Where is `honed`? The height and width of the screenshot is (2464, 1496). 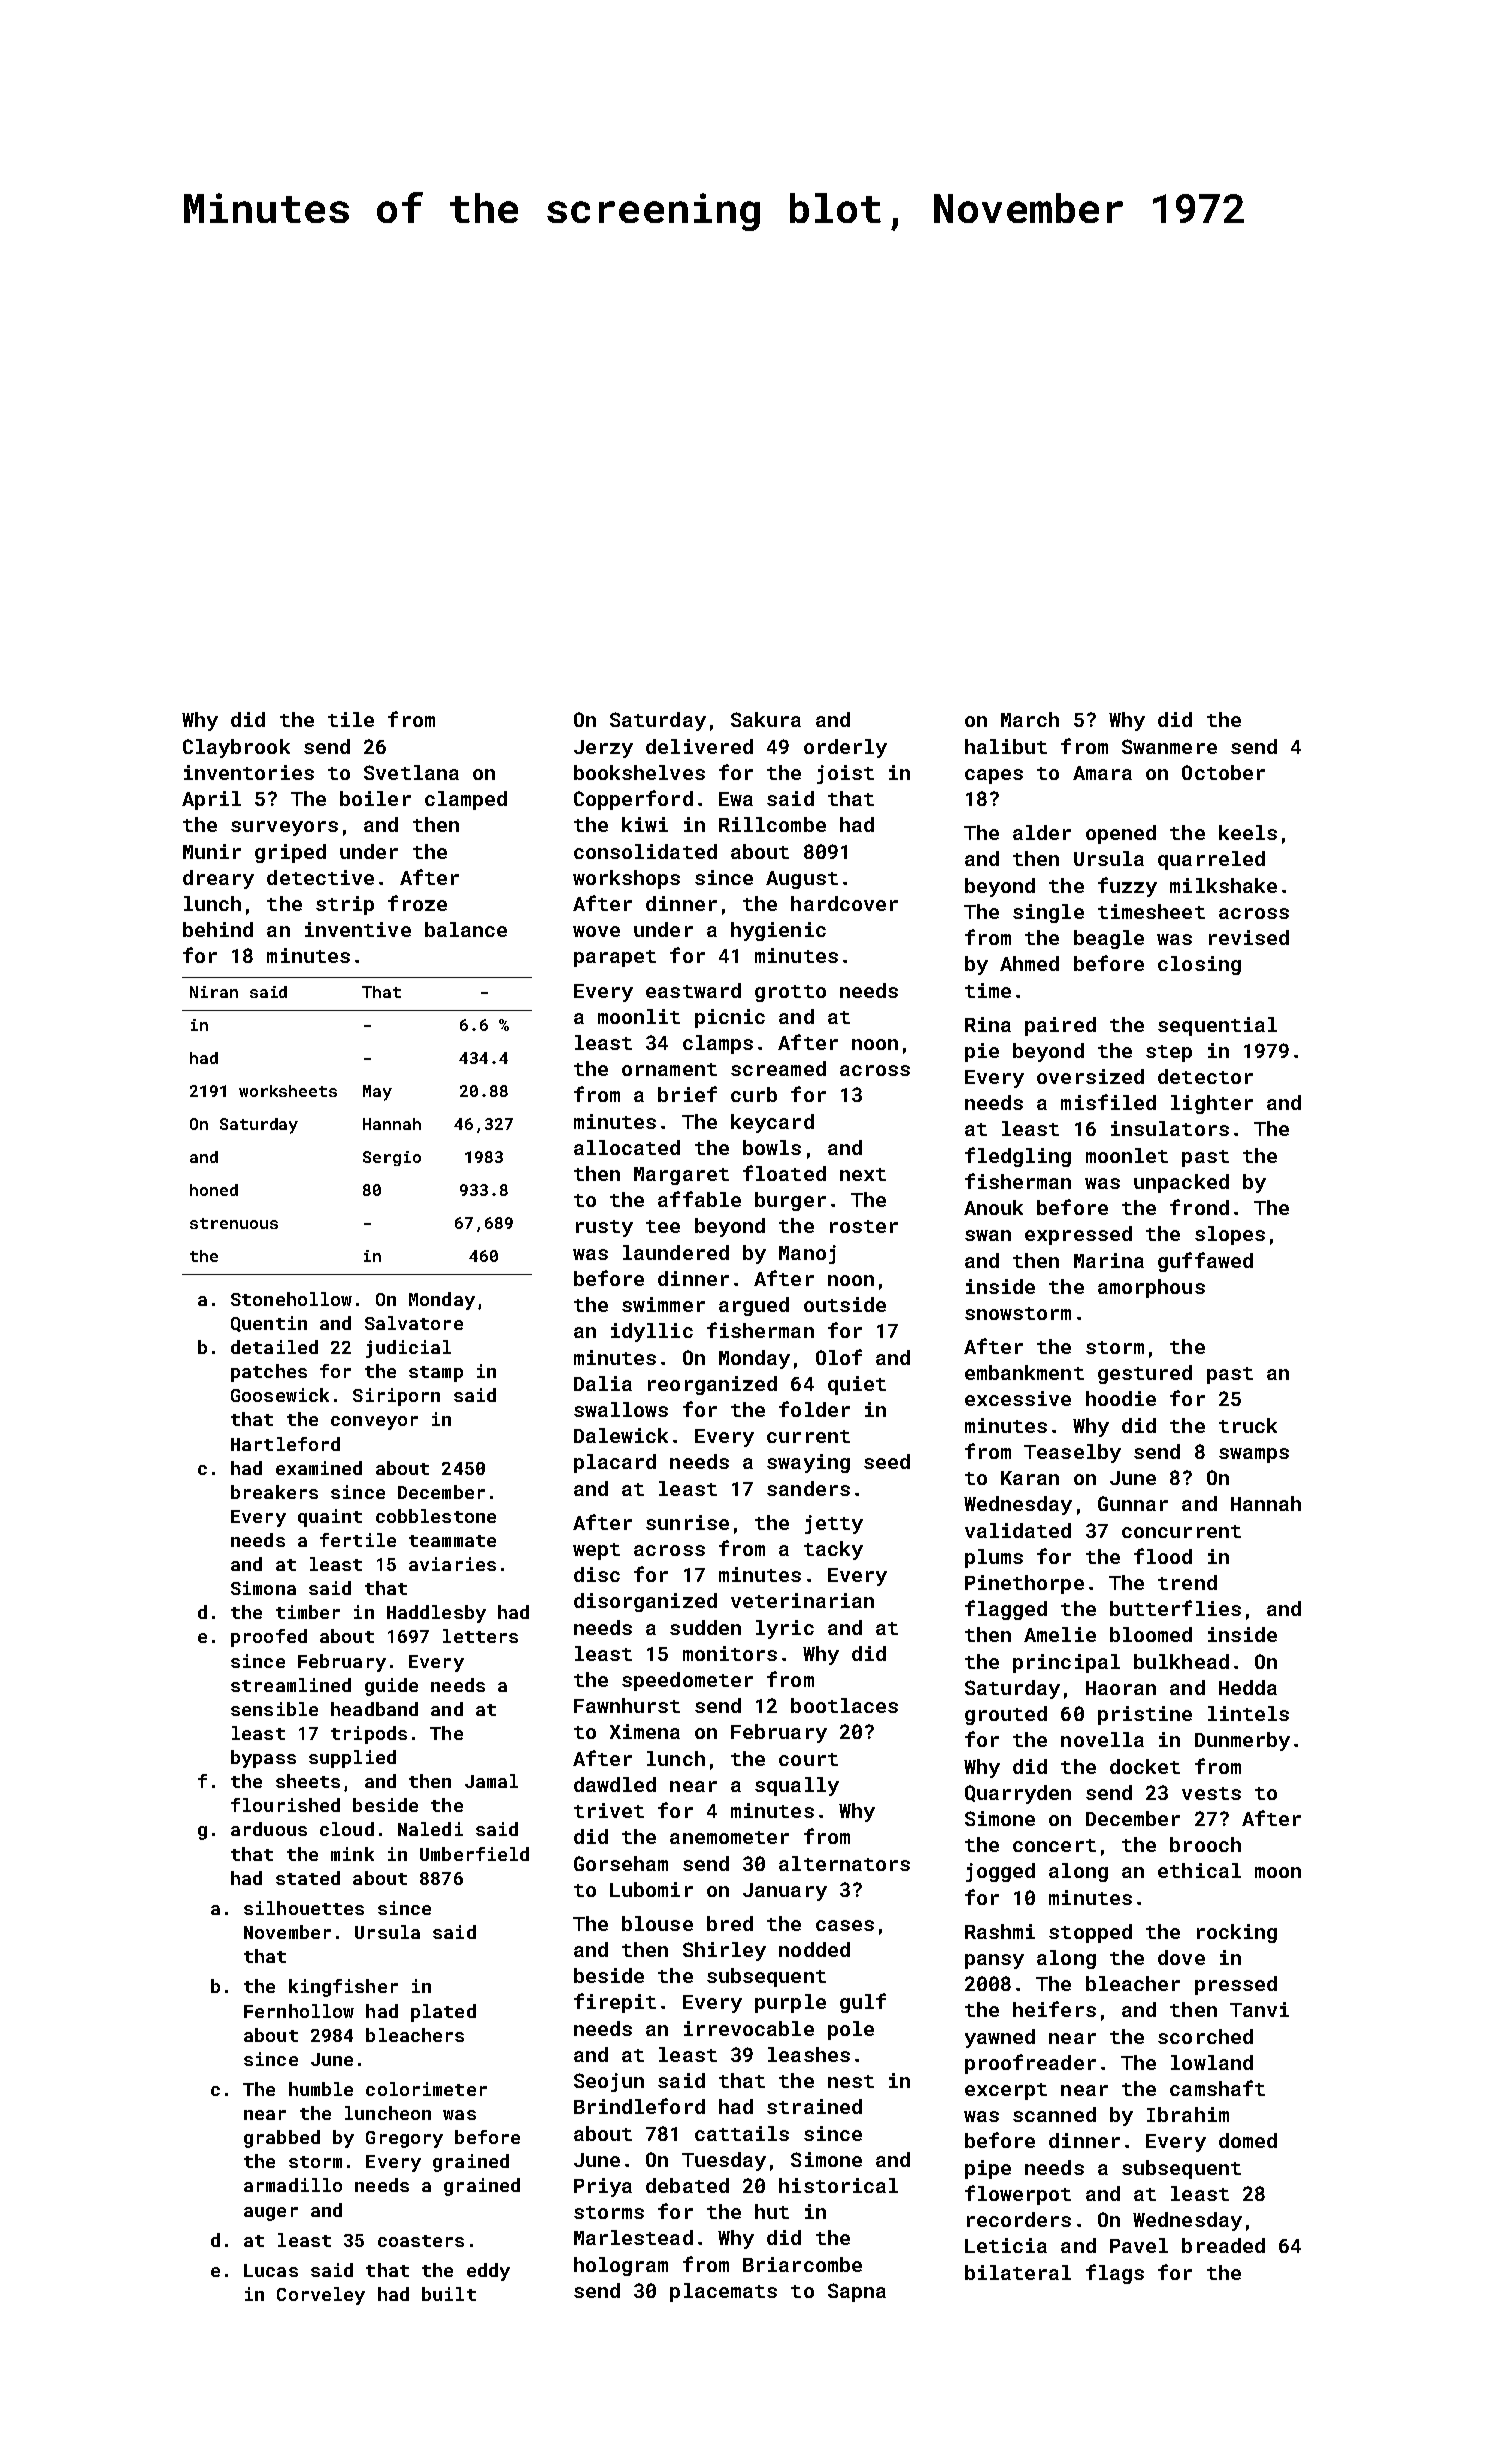
honed is located at coordinates (214, 1190).
